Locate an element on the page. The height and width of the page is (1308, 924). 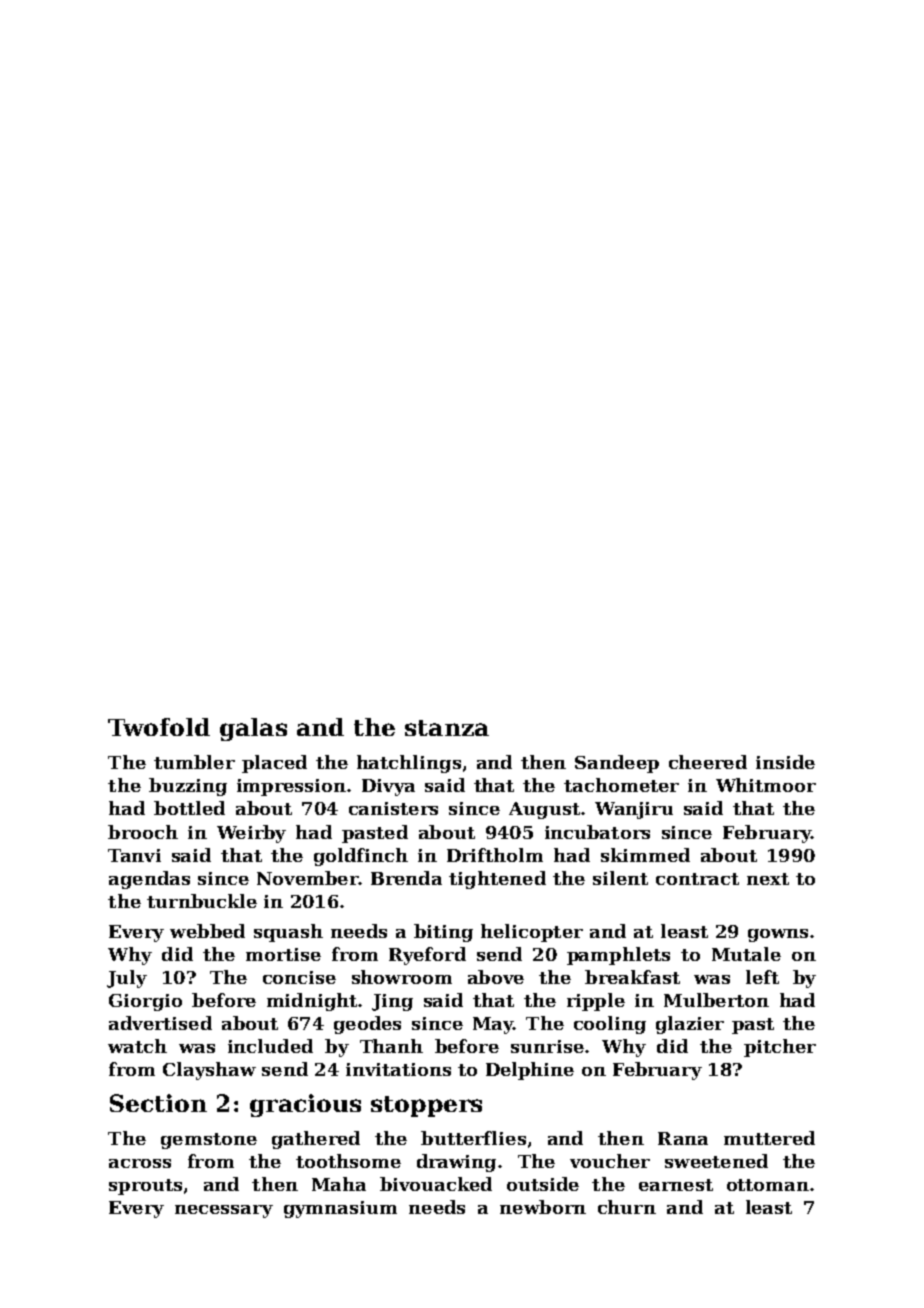
galas is located at coordinates (253, 729).
